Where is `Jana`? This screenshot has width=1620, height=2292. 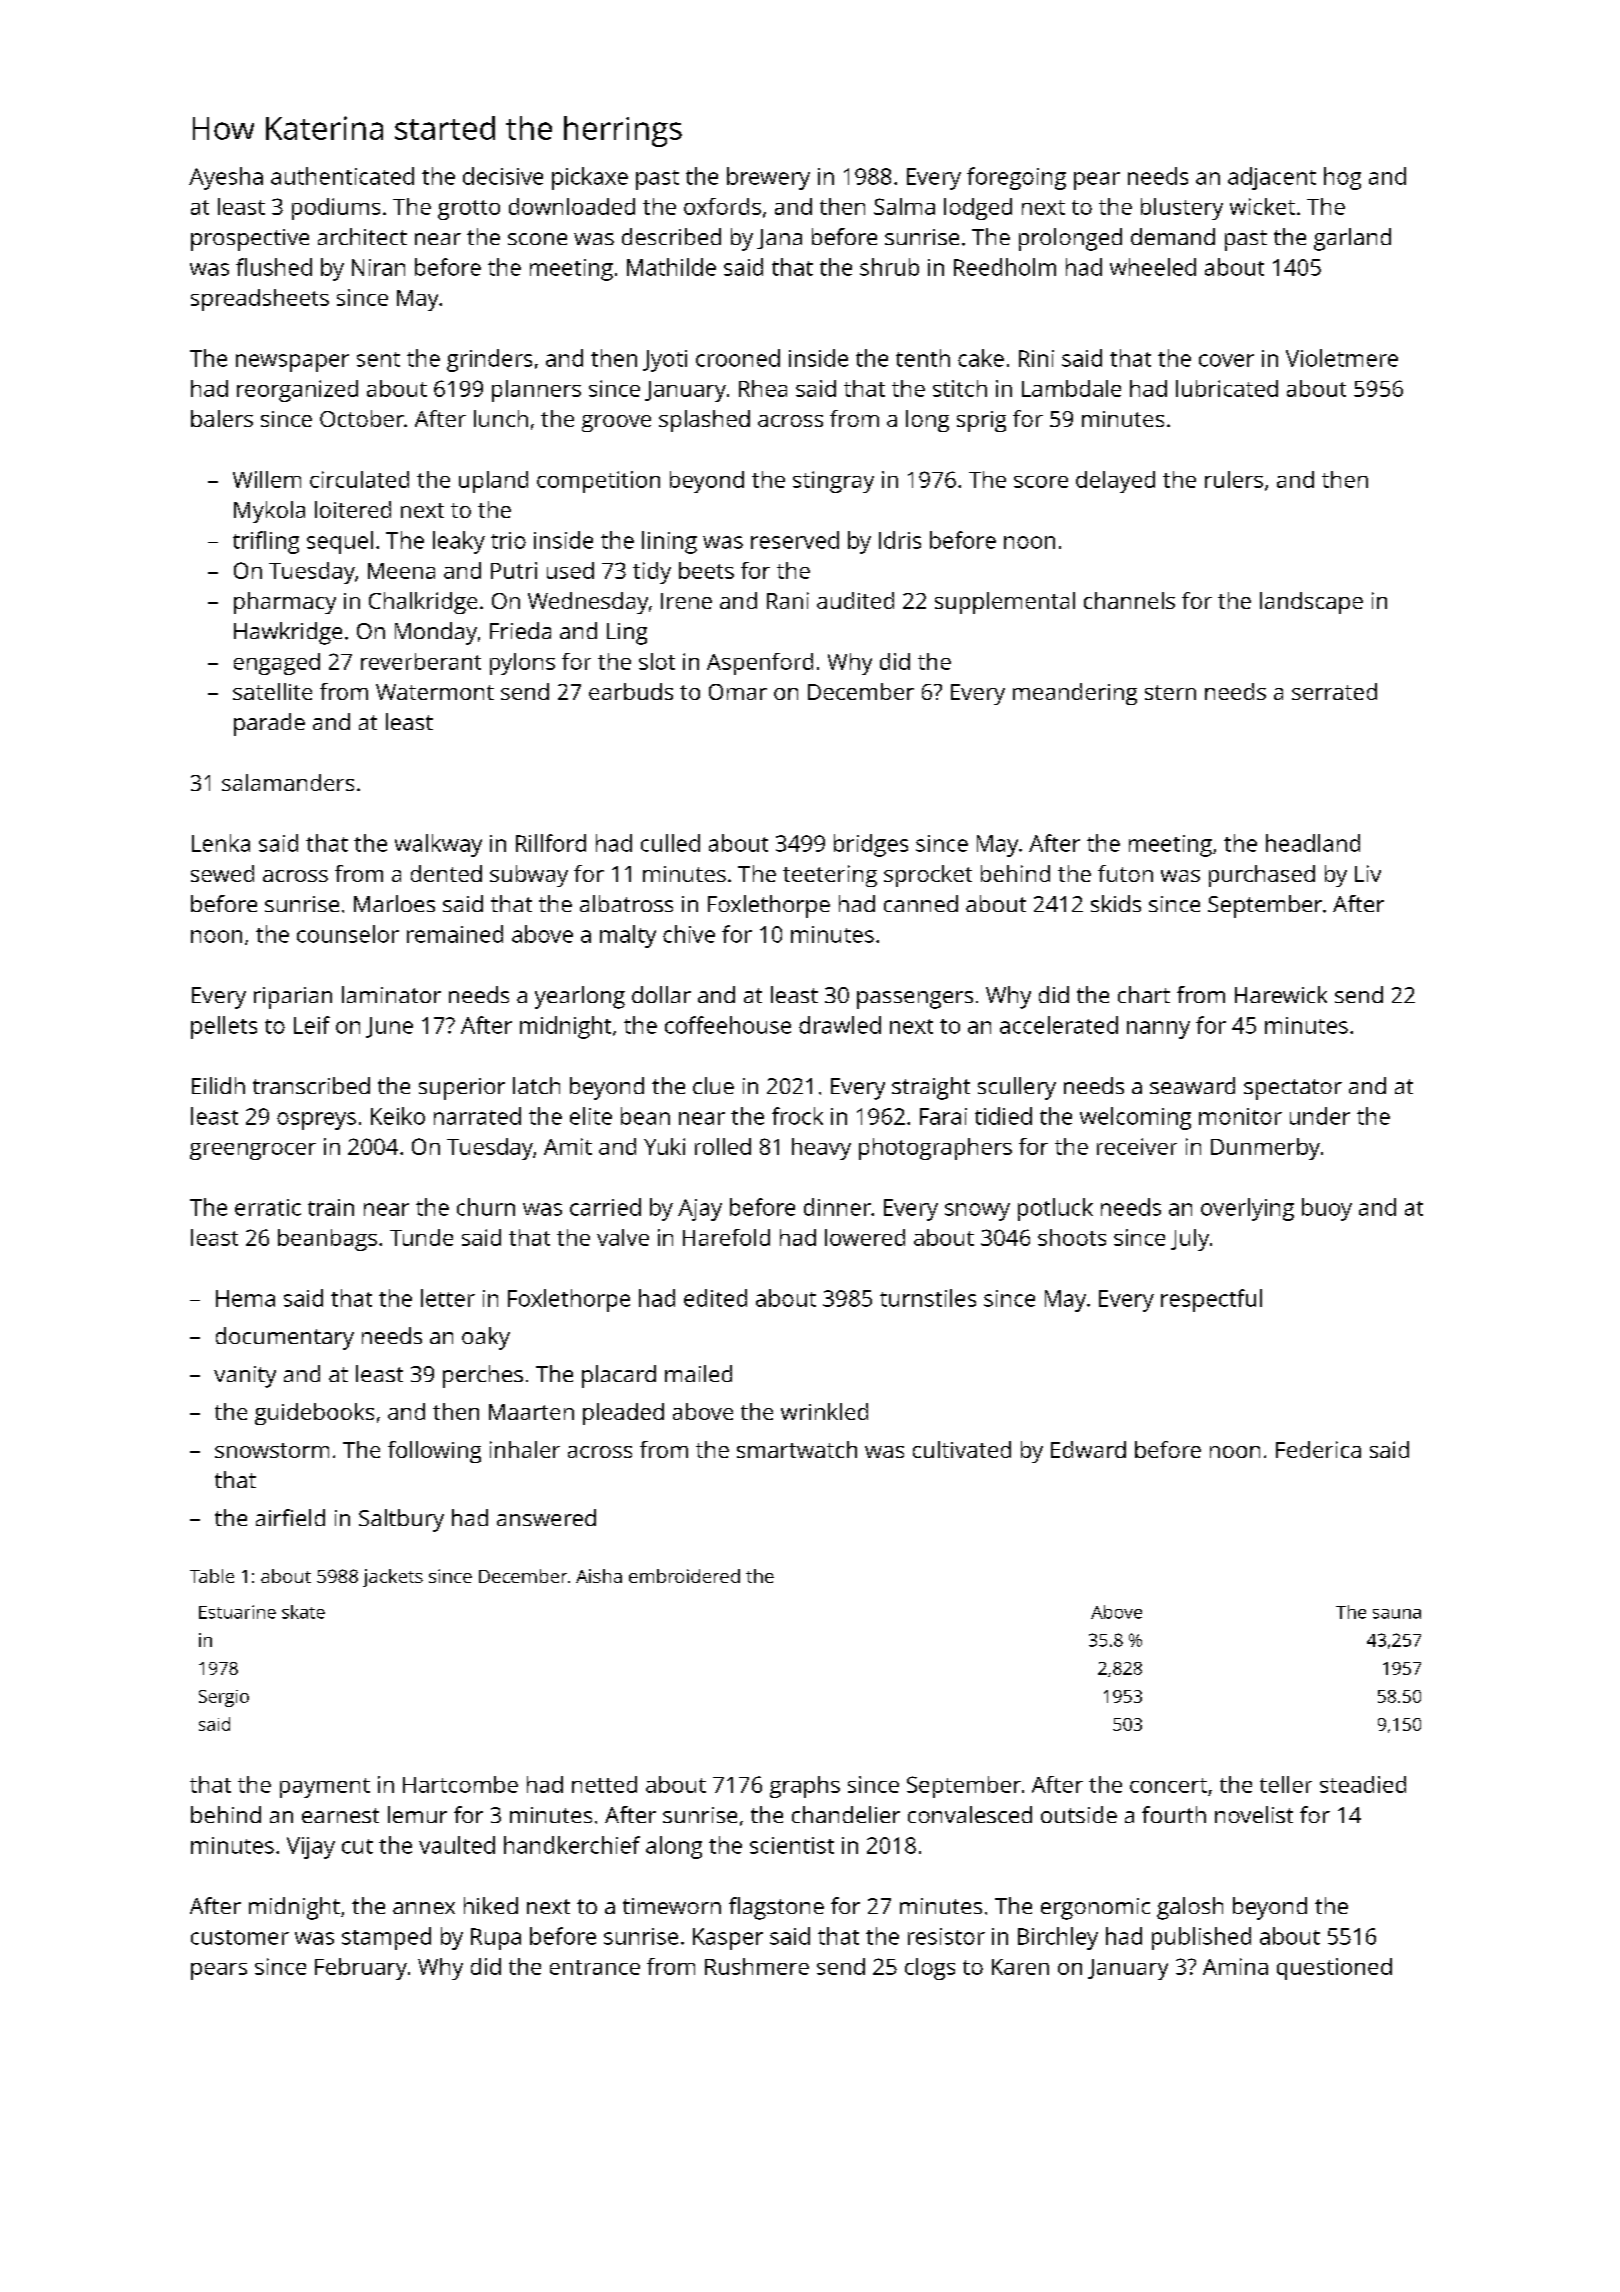 Jana is located at coordinates (779, 239).
